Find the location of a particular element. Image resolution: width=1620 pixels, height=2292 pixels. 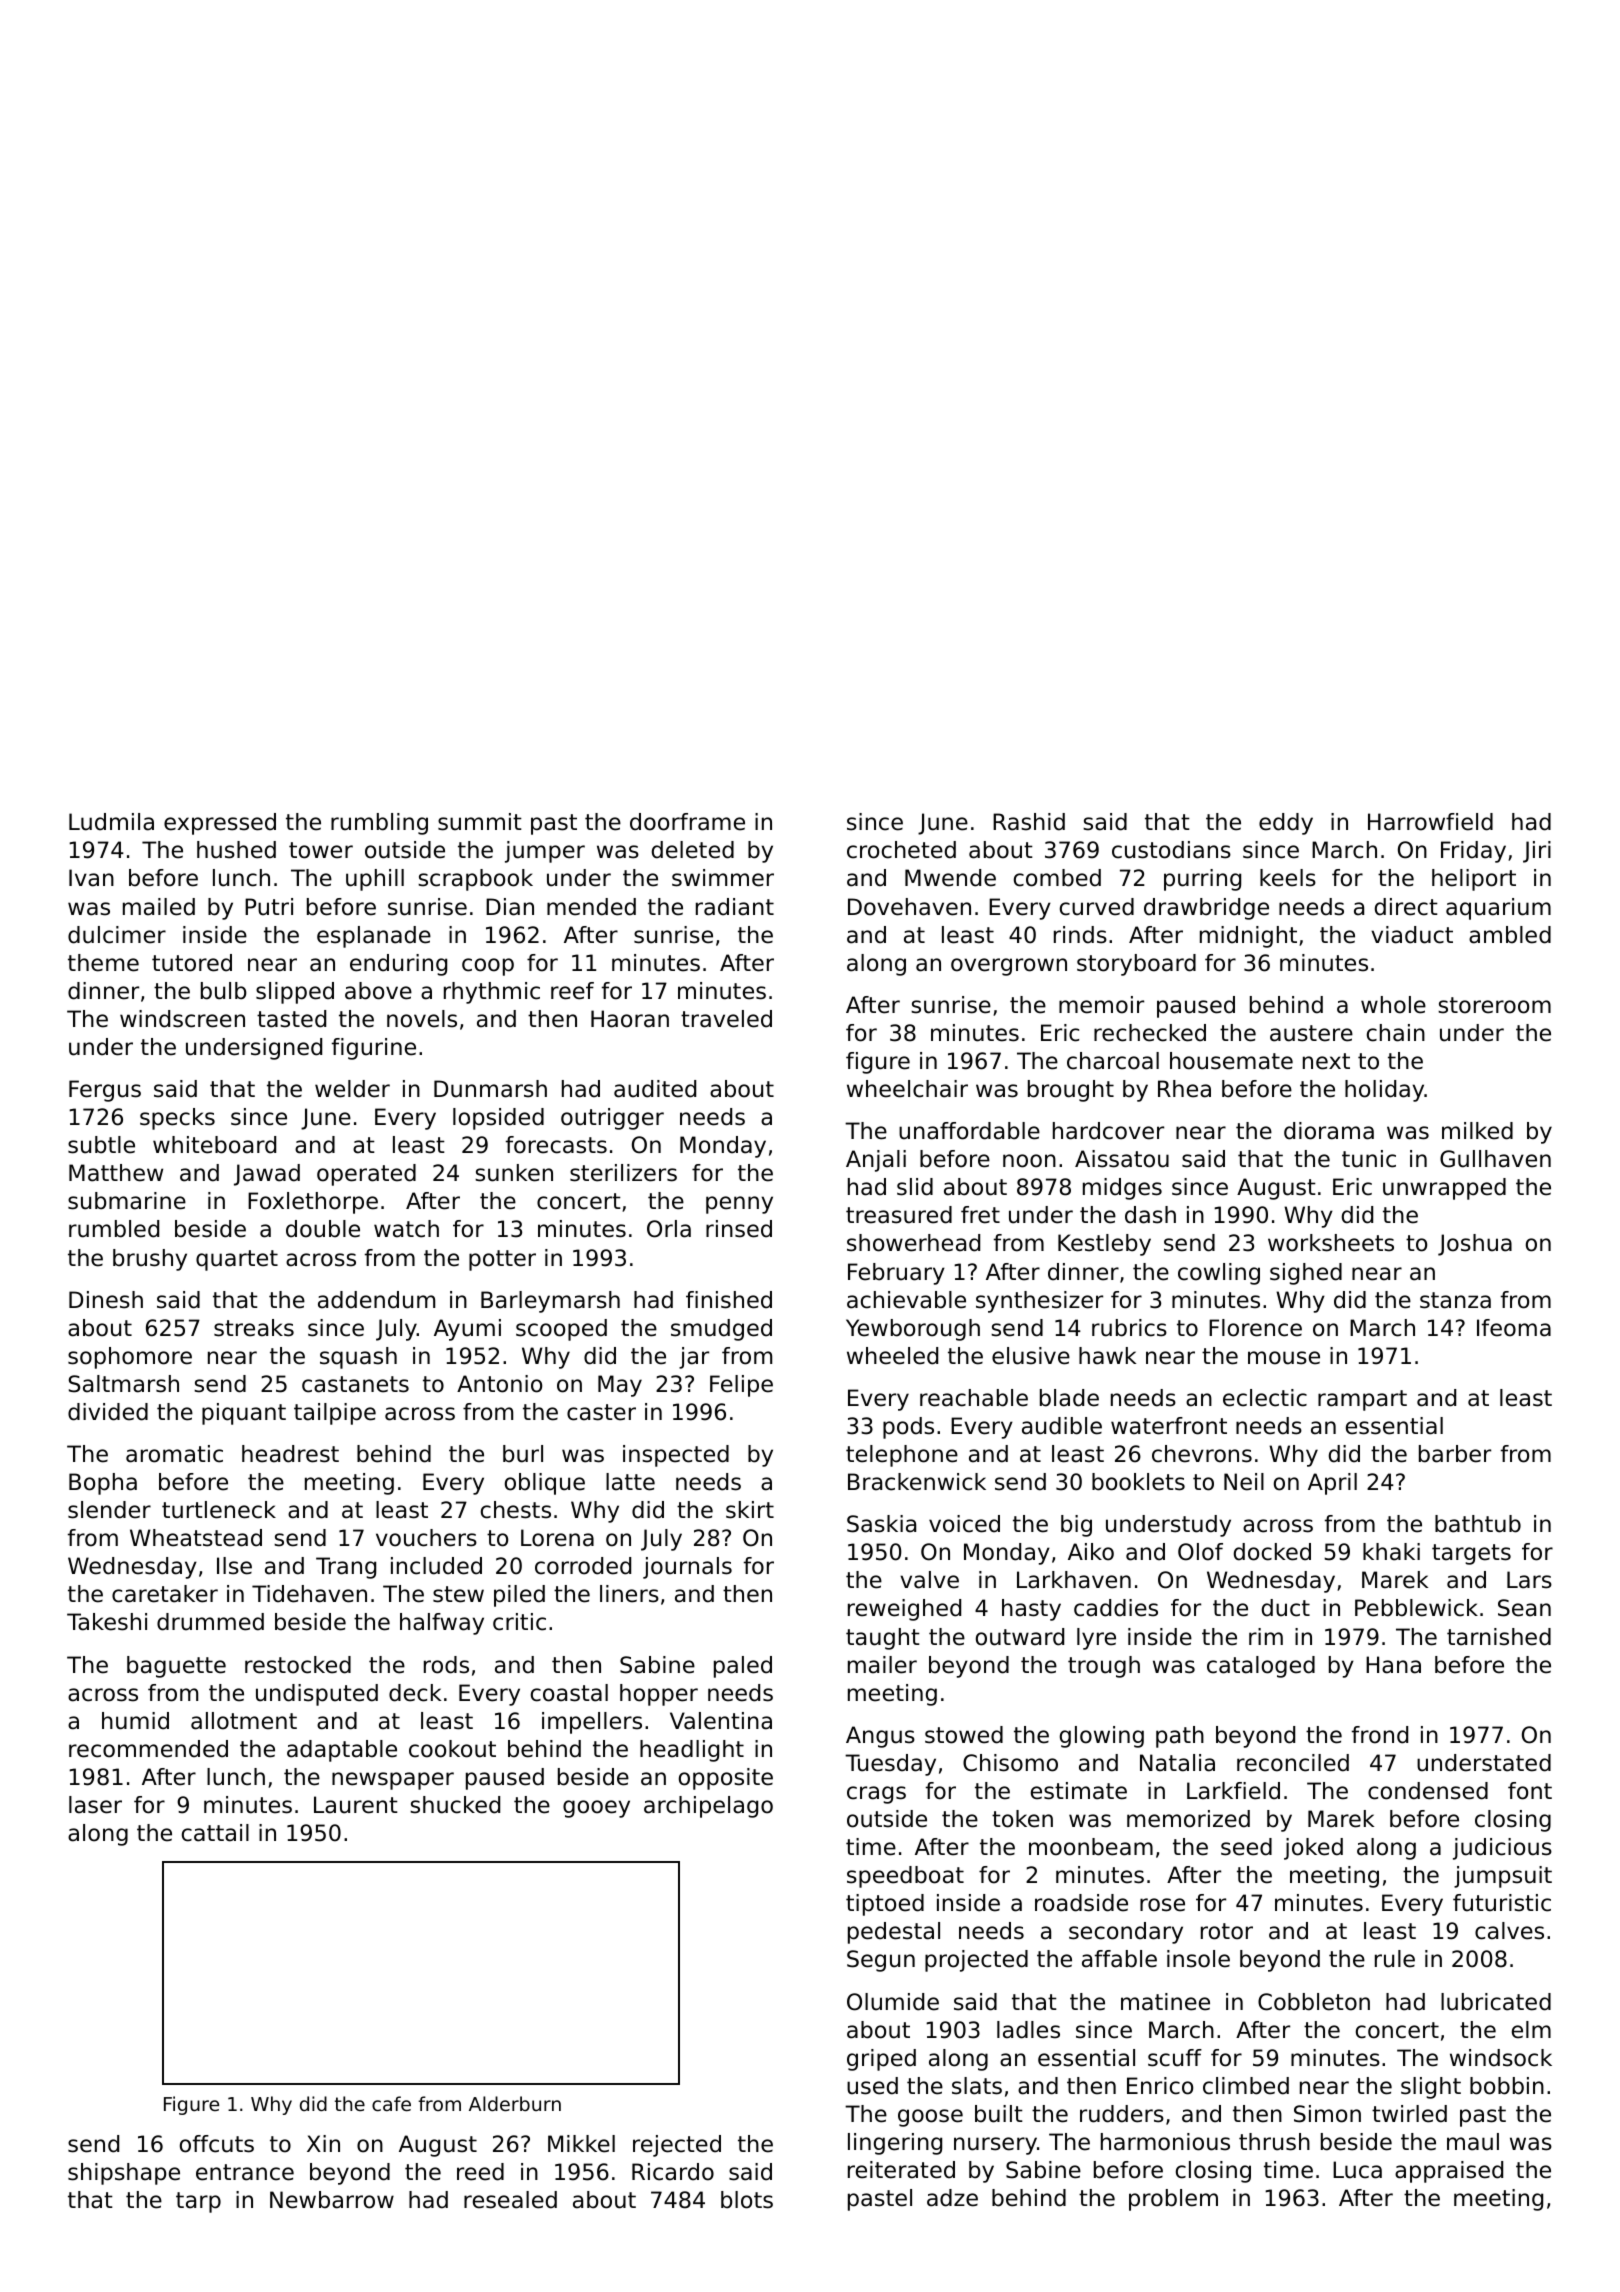

Haoran is located at coordinates (630, 1019).
